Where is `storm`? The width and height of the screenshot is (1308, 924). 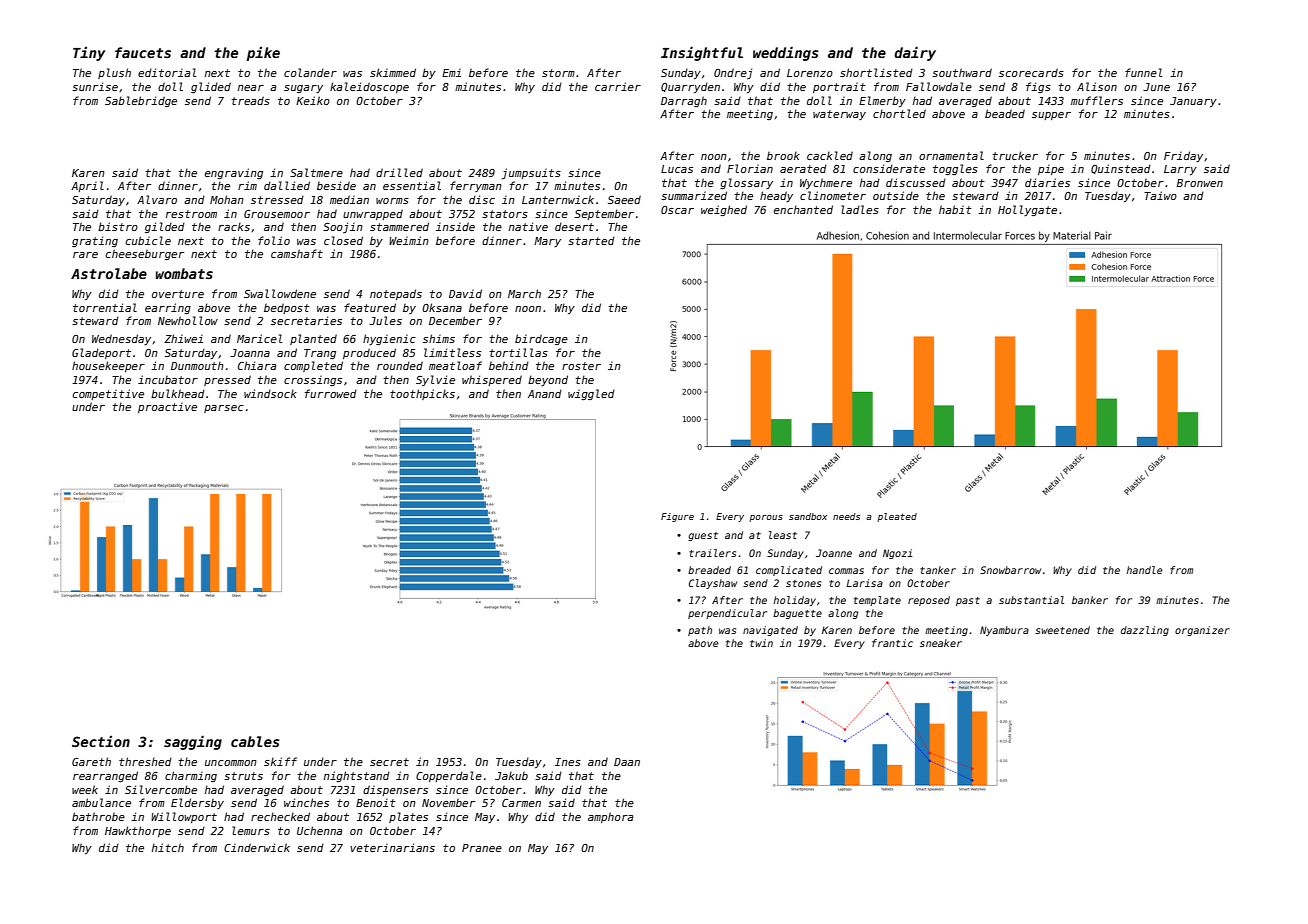 storm is located at coordinates (558, 73).
